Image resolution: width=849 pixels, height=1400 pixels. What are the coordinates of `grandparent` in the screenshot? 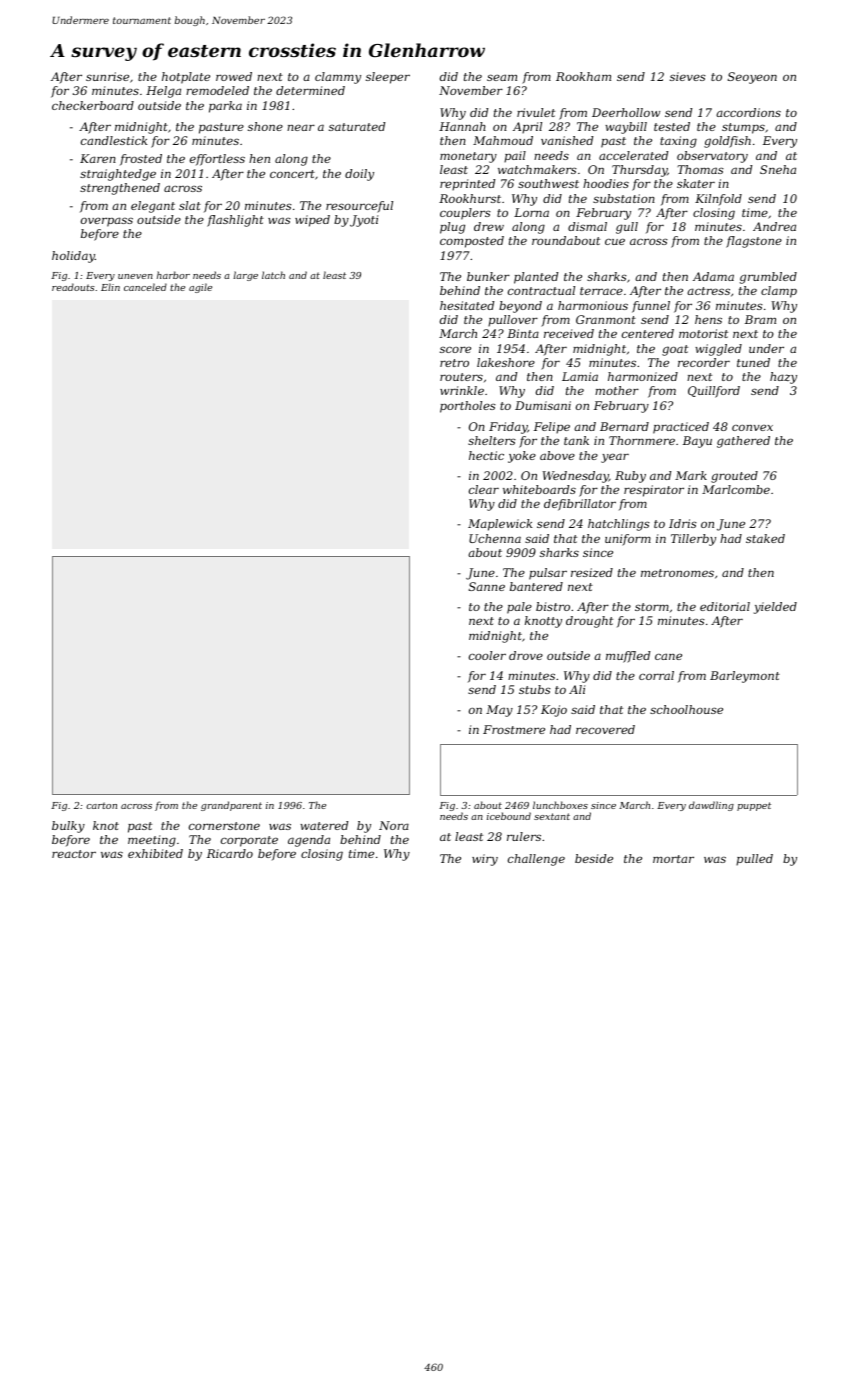 It's located at (231, 806).
